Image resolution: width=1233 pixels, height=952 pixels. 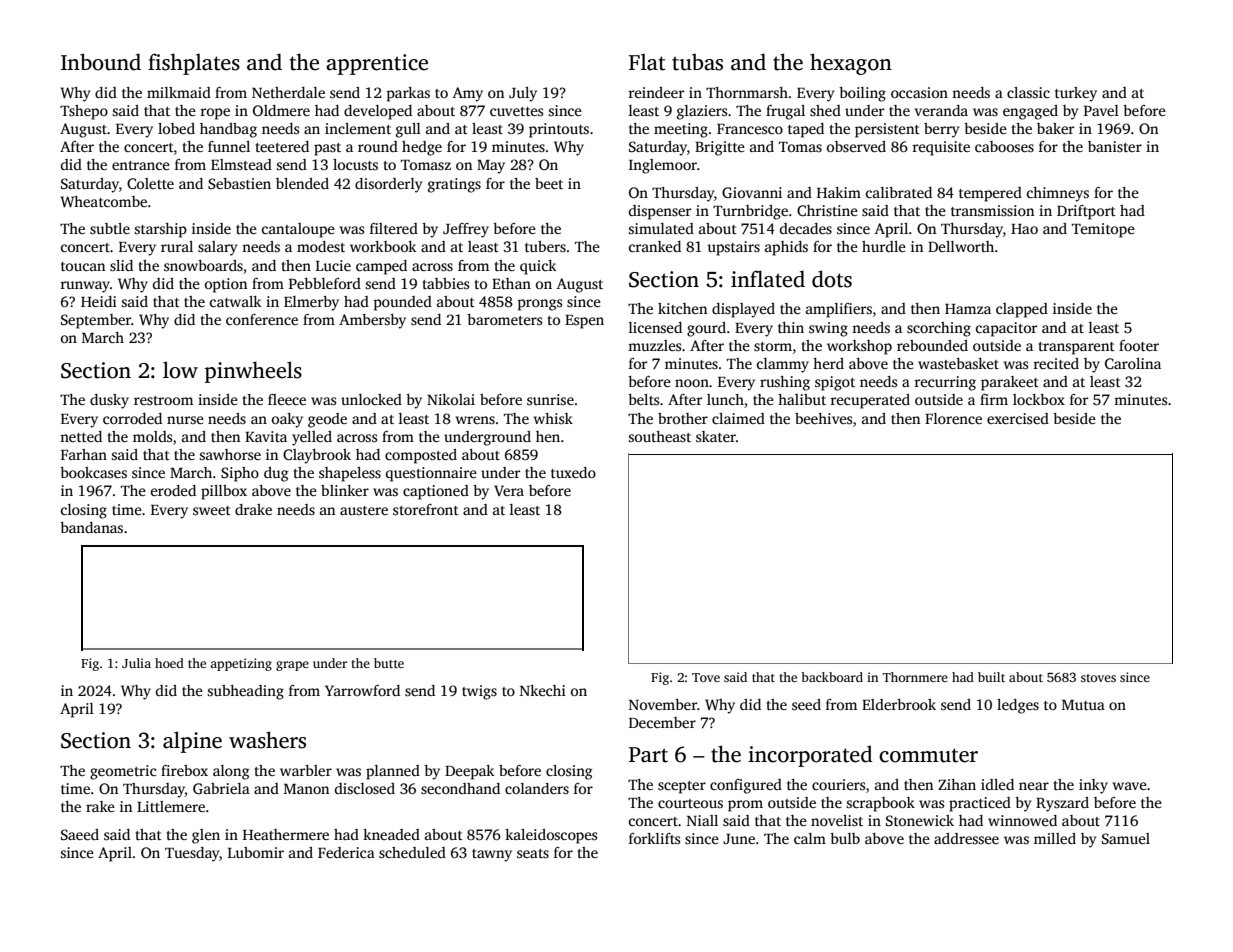 What do you see at coordinates (362, 690) in the document?
I see `Yarrowford` at bounding box center [362, 690].
